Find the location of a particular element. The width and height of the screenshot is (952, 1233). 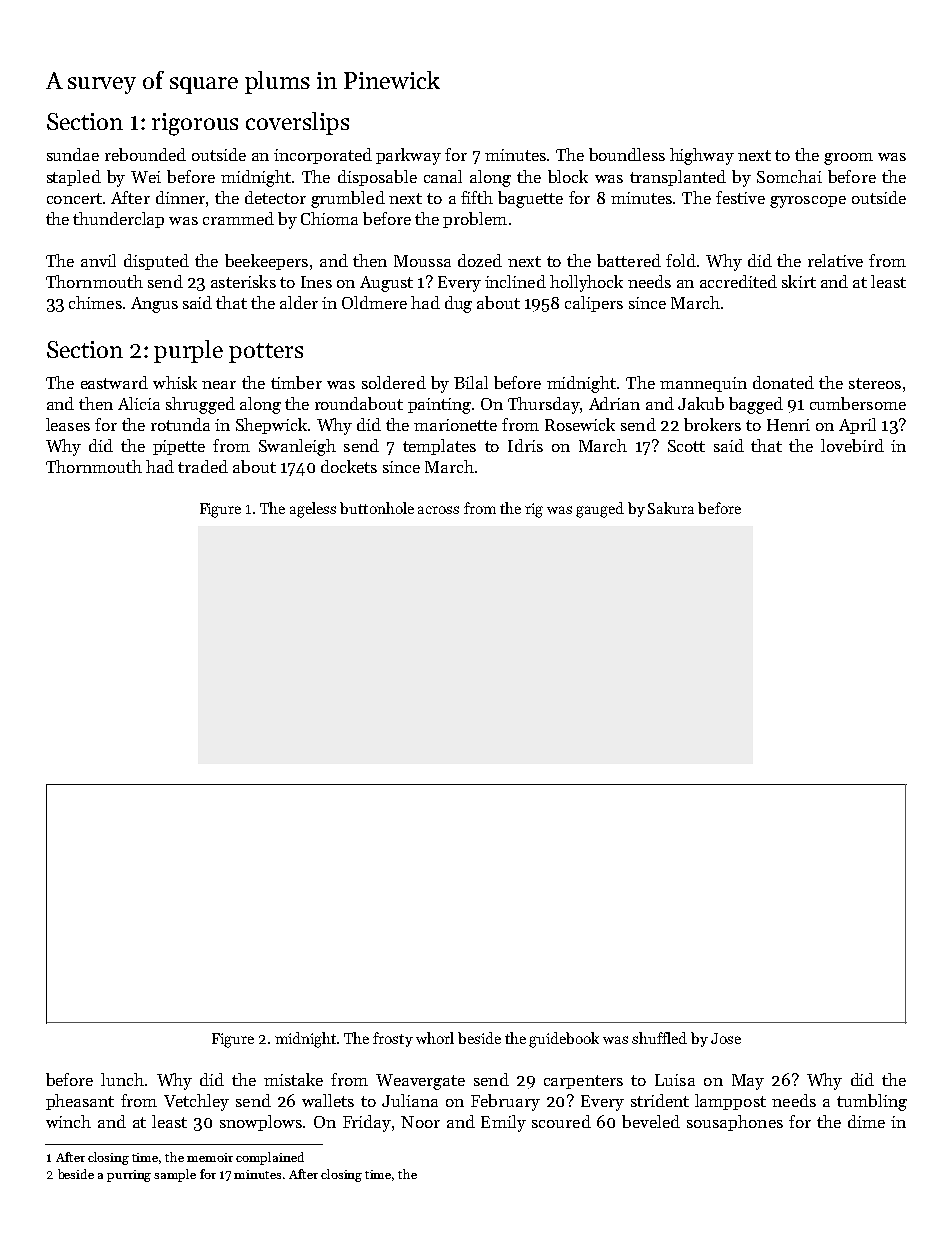

sundae is located at coordinates (73, 154).
